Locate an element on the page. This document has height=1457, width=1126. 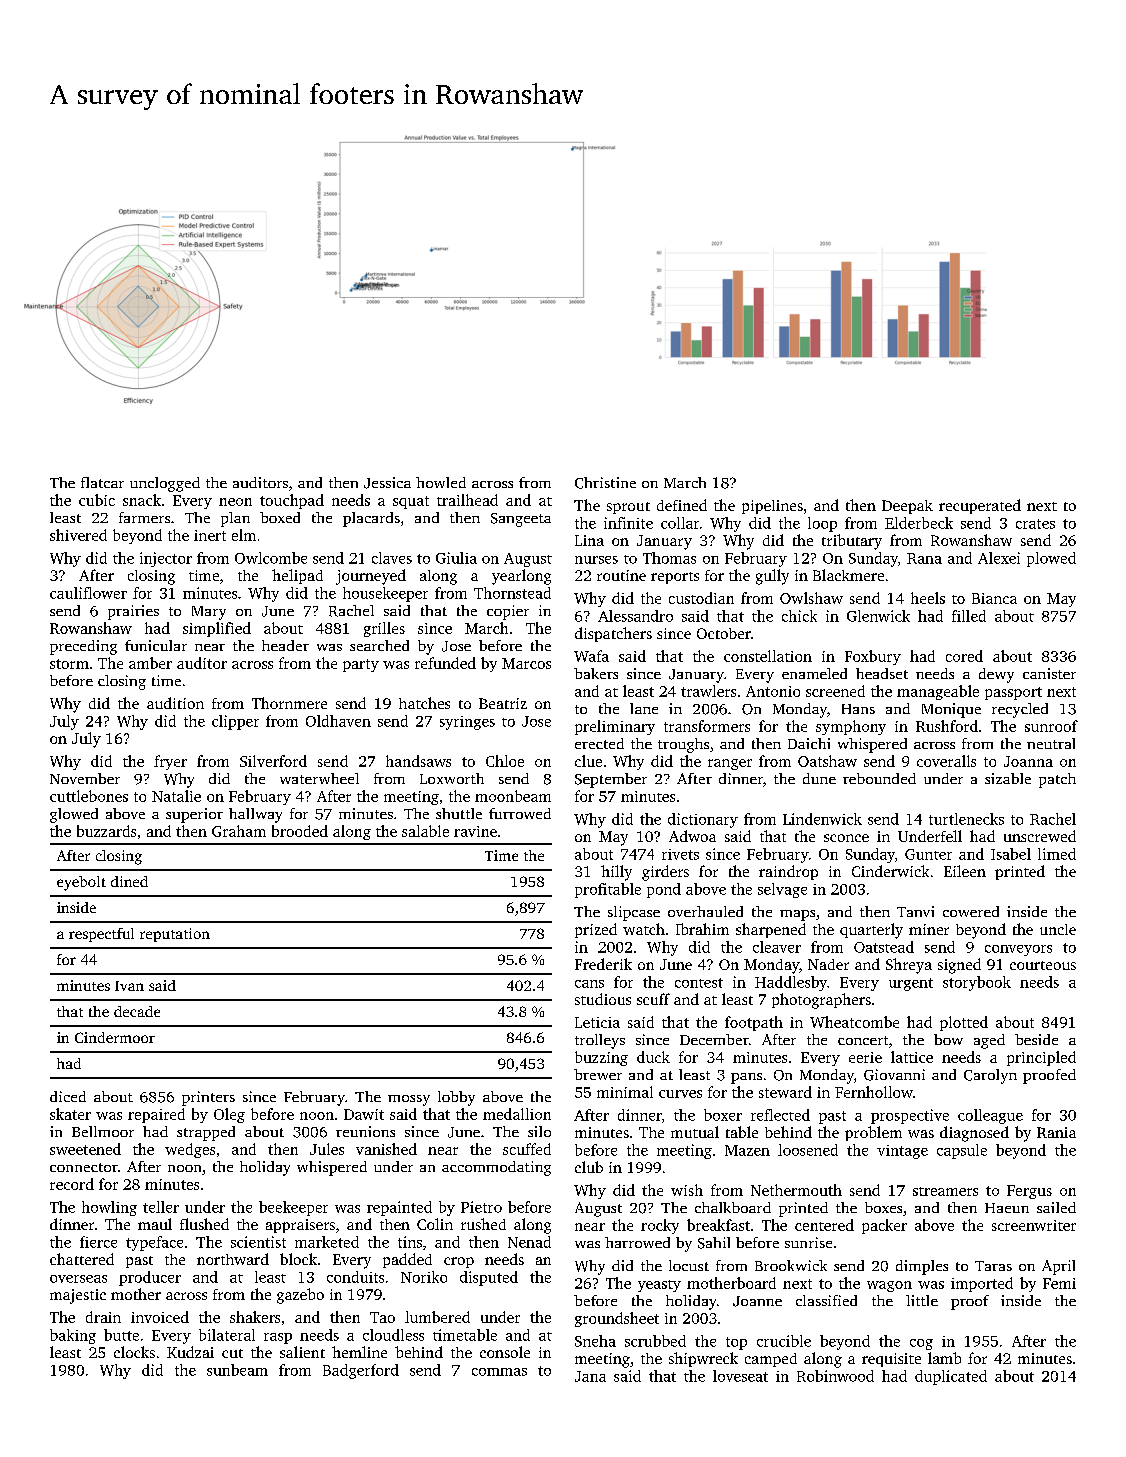
sunbeam is located at coordinates (237, 1370).
